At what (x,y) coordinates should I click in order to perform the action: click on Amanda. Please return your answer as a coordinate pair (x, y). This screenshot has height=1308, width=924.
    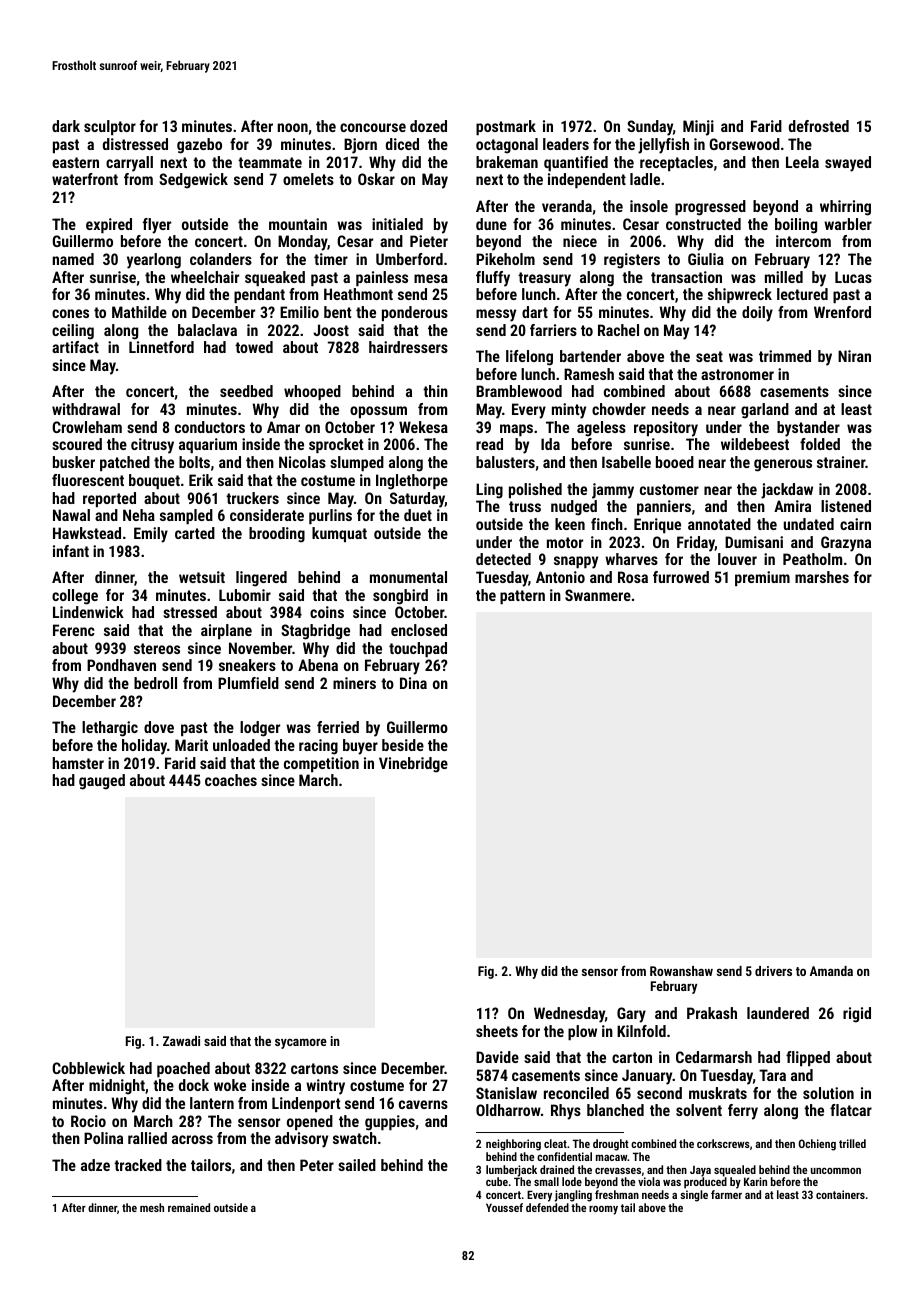
    Looking at the image, I should click on (831, 971).
